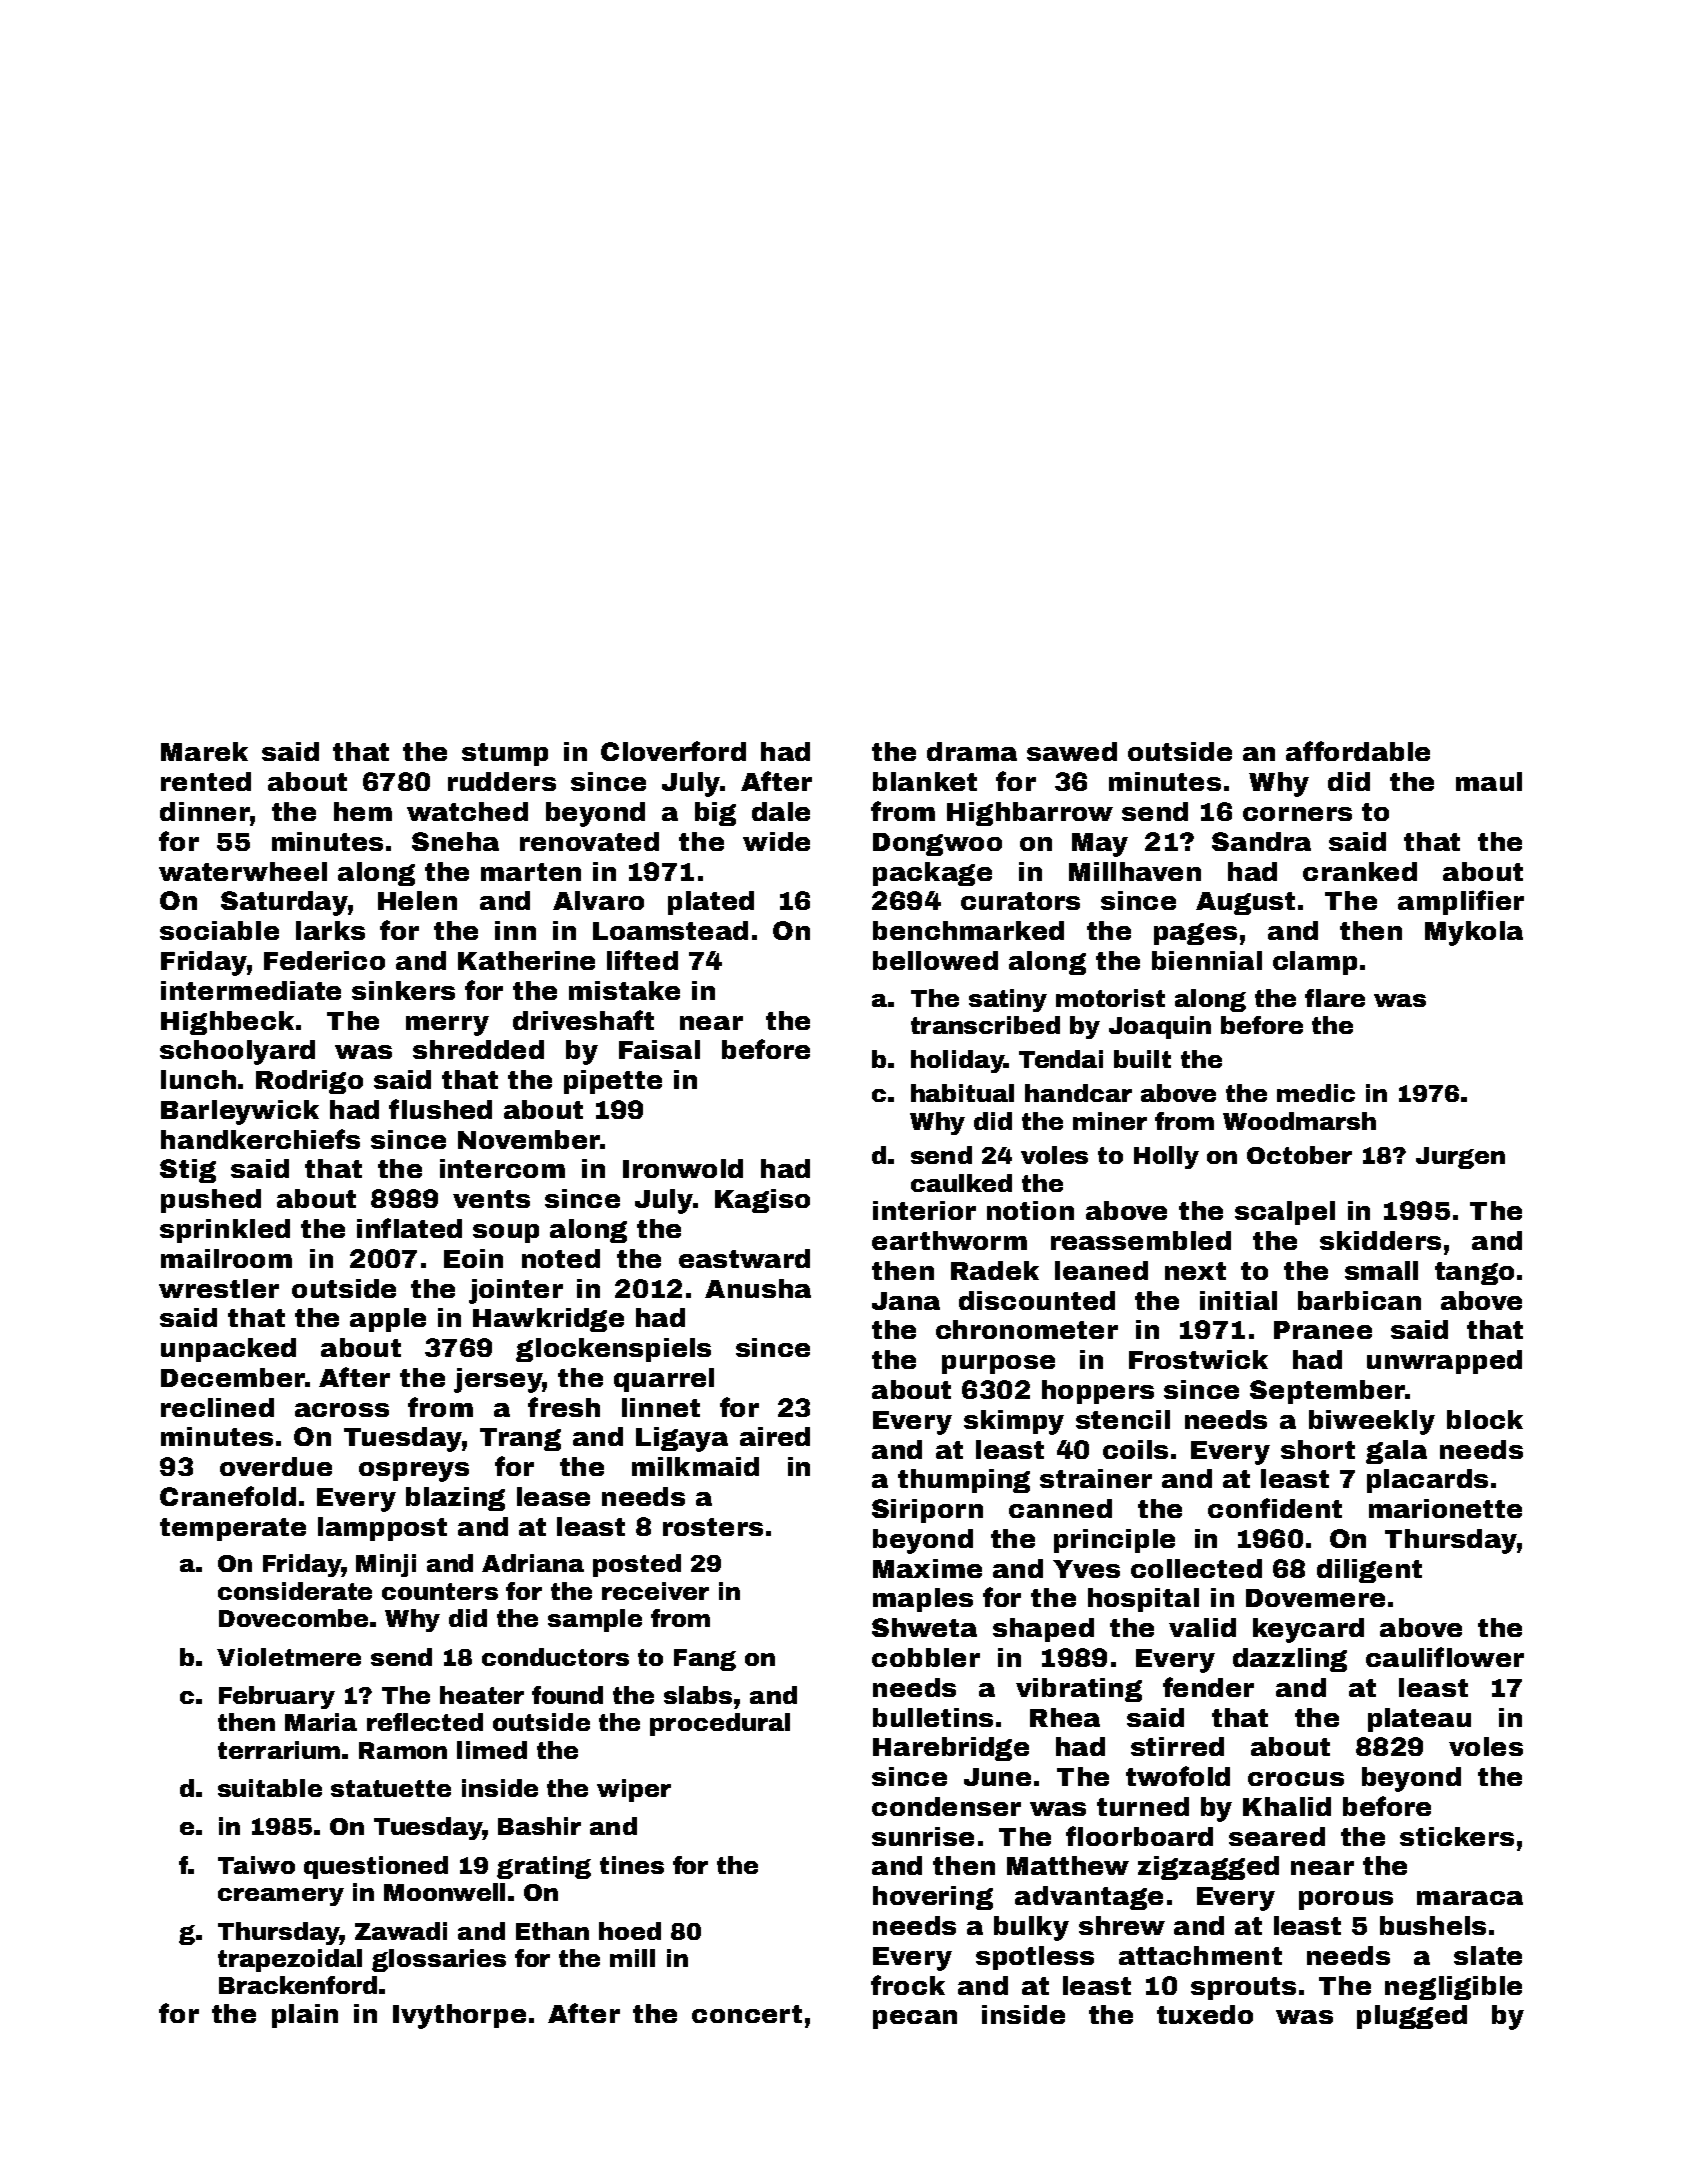 Image resolution: width=1683 pixels, height=2178 pixels. Describe the element at coordinates (382, 1529) in the image. I see `lamppost` at that location.
